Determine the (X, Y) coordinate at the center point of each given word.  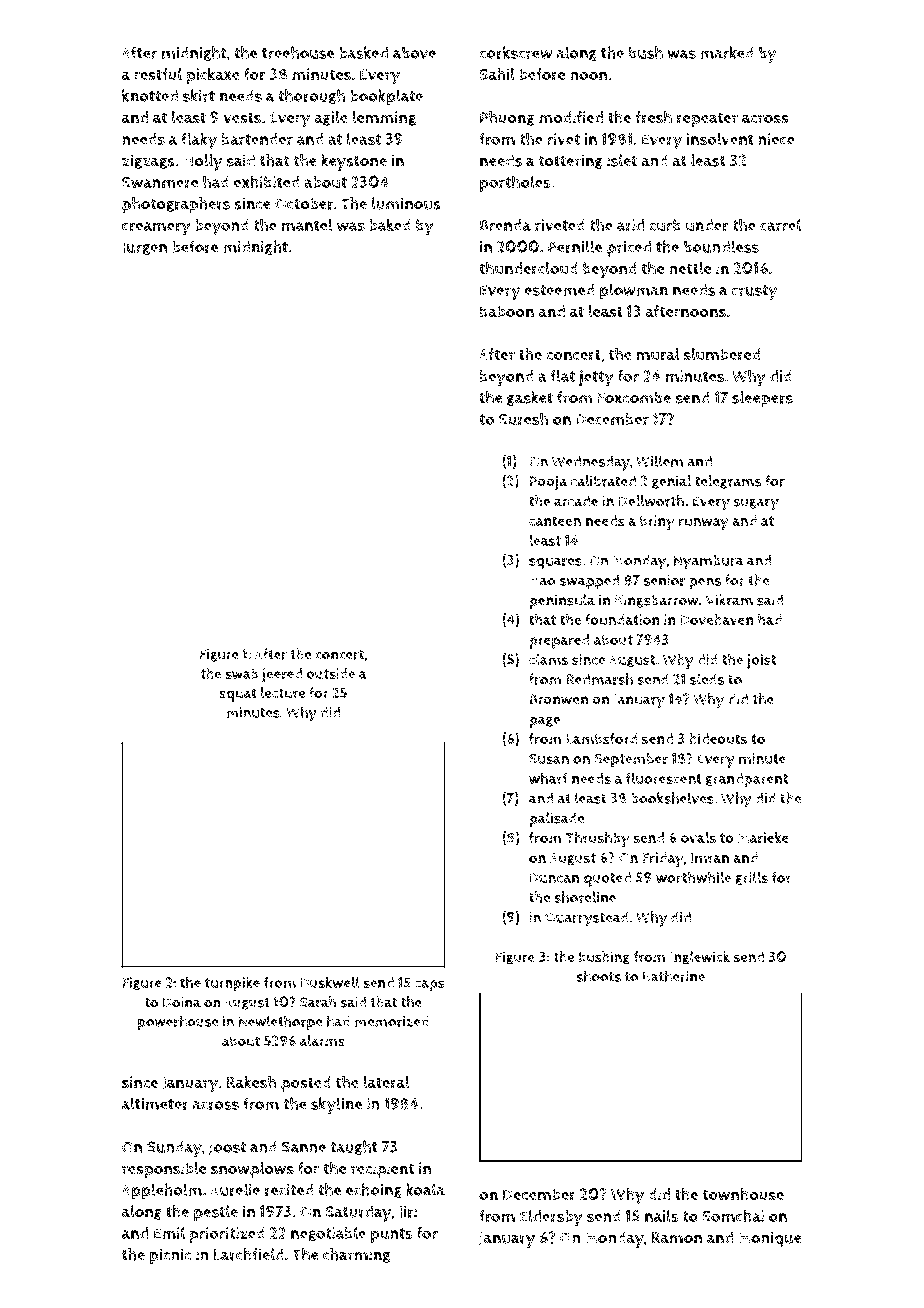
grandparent (747, 780)
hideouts (718, 738)
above (414, 53)
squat (238, 695)
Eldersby (551, 1217)
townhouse (743, 1194)
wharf (548, 778)
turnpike (232, 984)
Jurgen (144, 248)
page (544, 722)
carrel (780, 225)
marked (727, 52)
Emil (169, 1232)
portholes (515, 183)
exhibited (267, 181)
